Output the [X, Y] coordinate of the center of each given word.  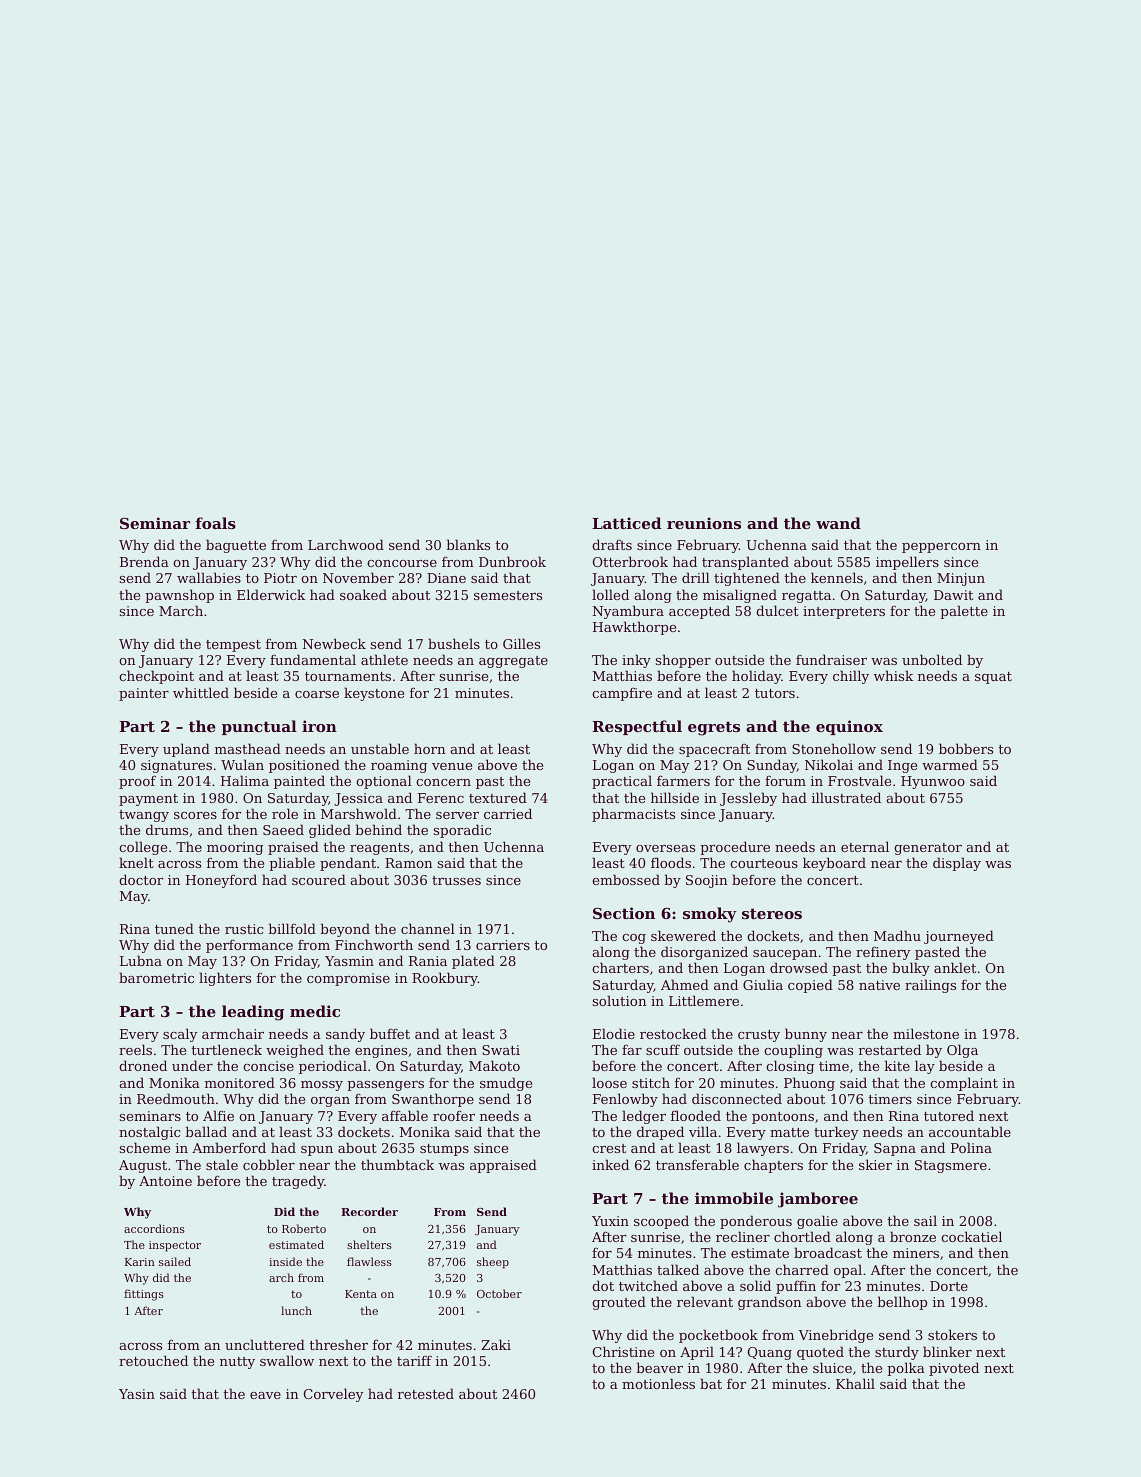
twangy [144, 816]
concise [268, 1066]
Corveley [333, 1395]
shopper [683, 661]
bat [711, 1383]
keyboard [834, 864]
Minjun [961, 579]
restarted [890, 1049]
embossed [626, 879]
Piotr [280, 578]
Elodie [614, 1033]
